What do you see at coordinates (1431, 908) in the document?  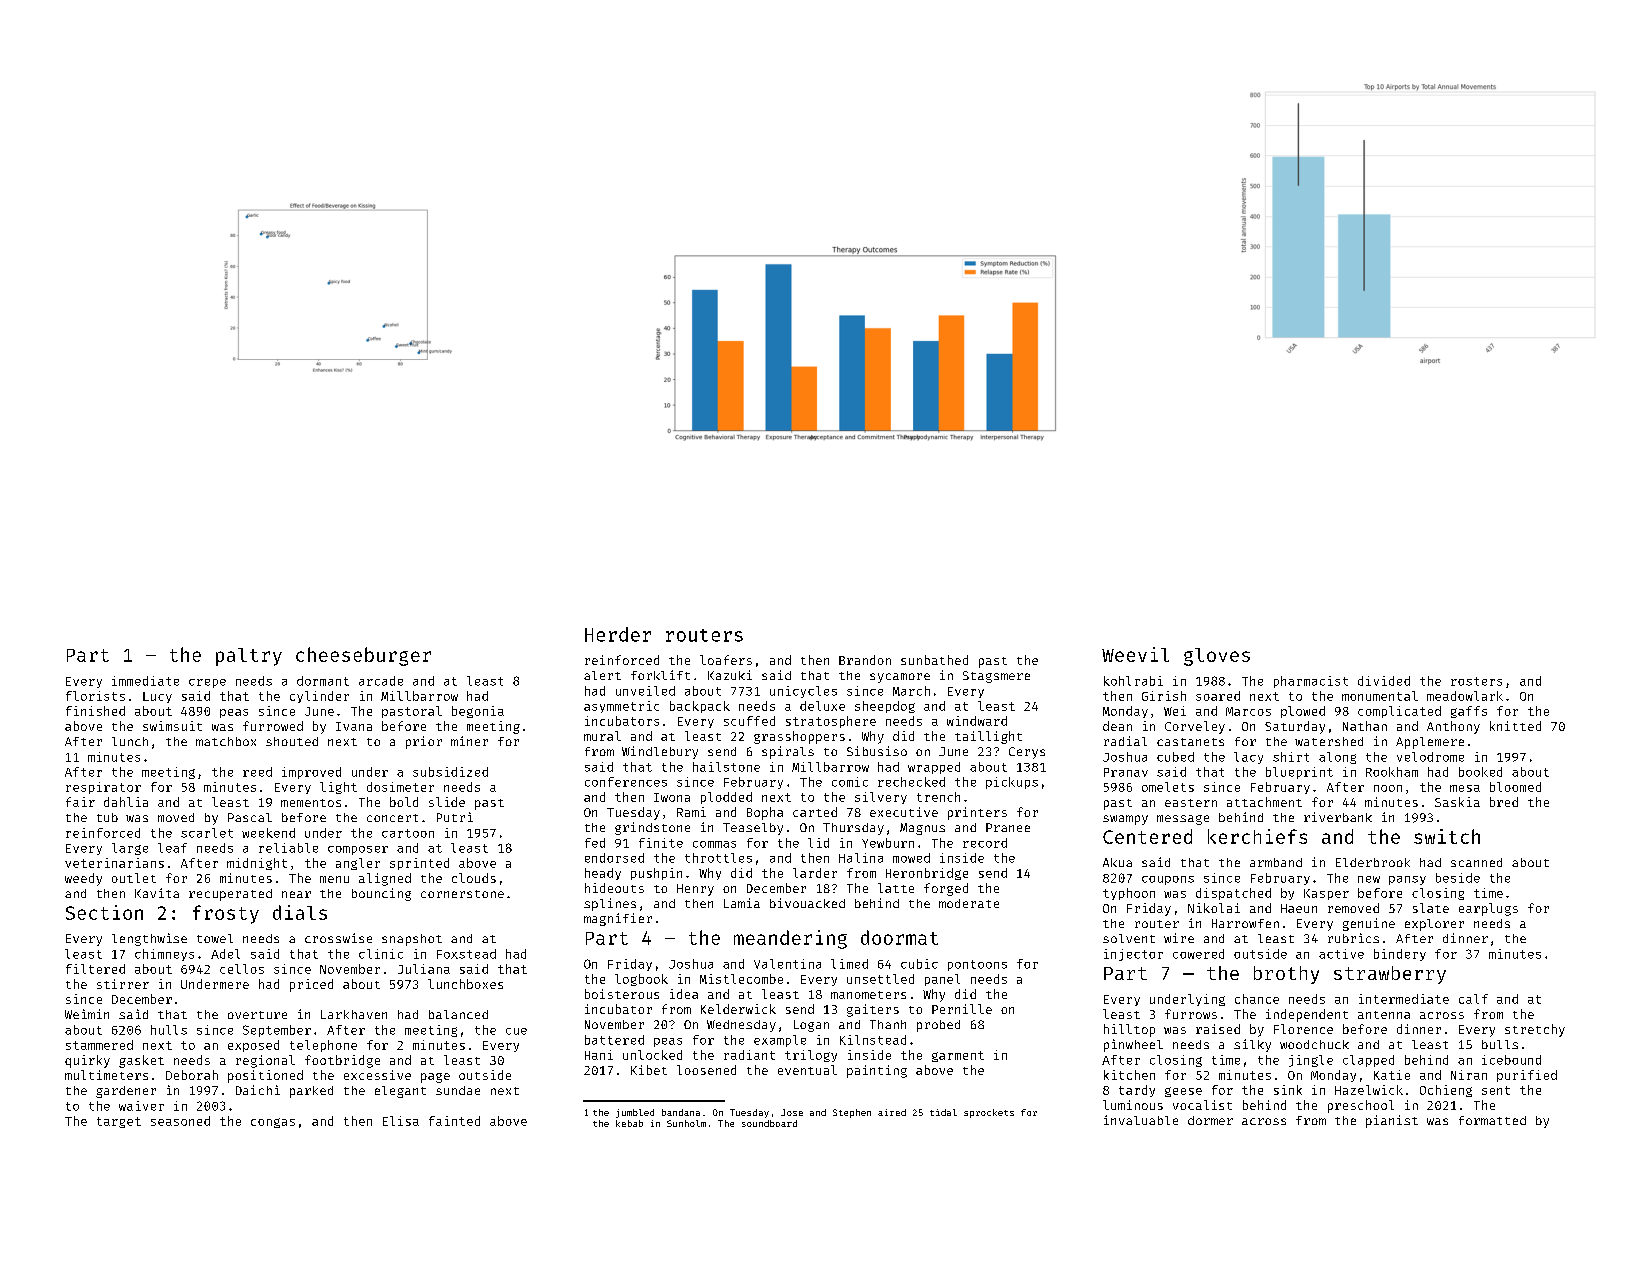 I see `slate` at bounding box center [1431, 908].
